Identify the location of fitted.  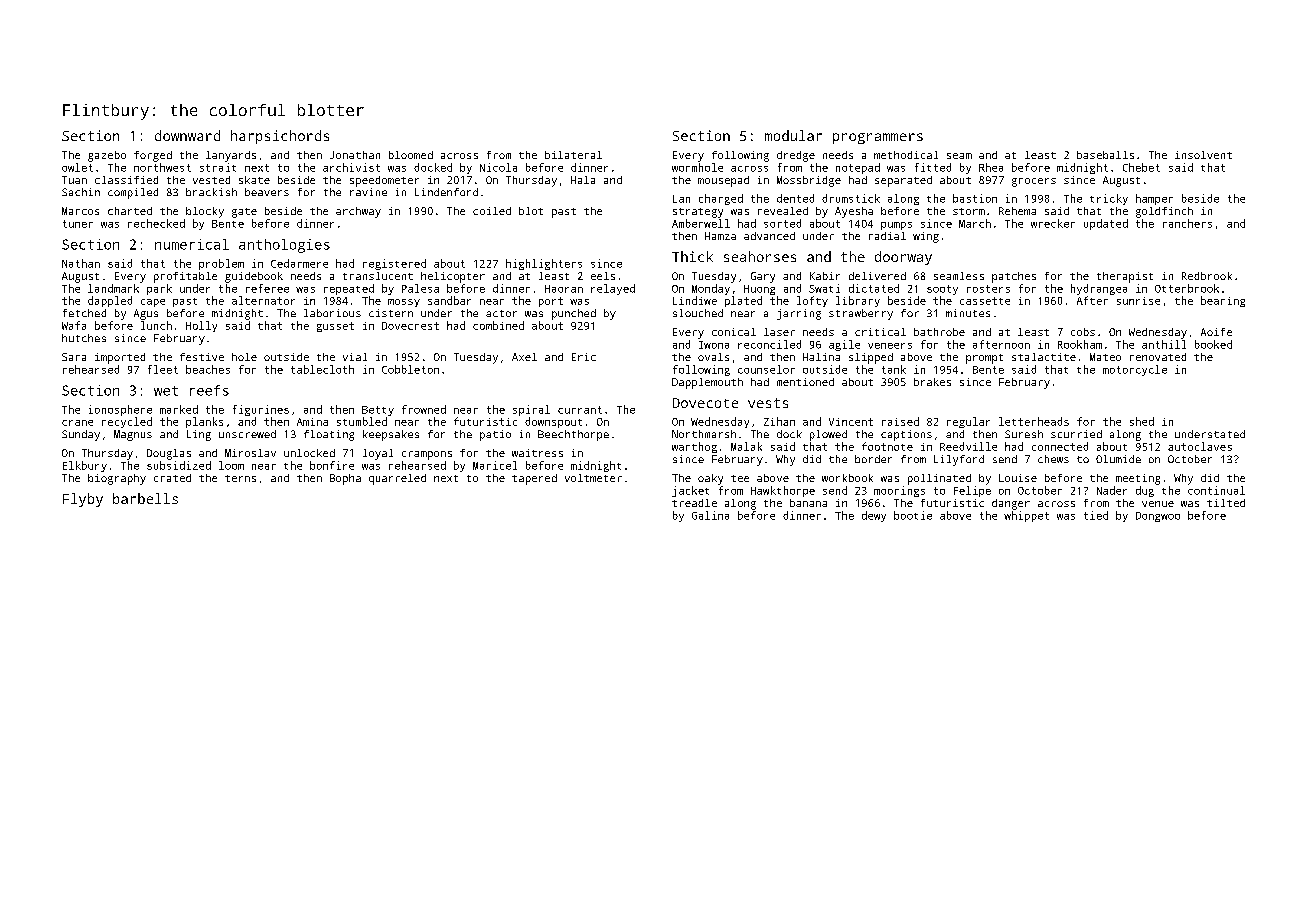
(933, 167).
